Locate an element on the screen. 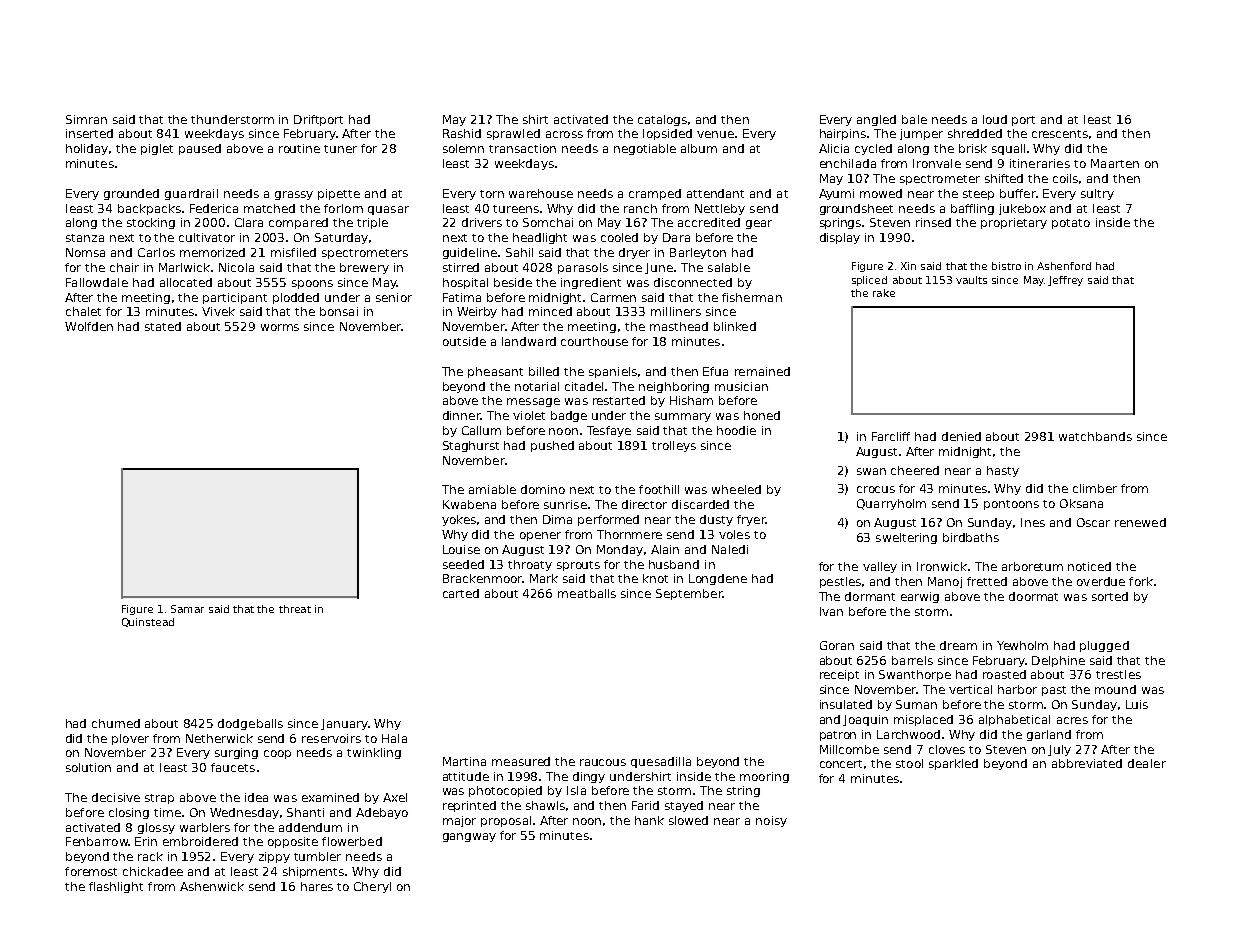  cramped is located at coordinates (655, 194).
